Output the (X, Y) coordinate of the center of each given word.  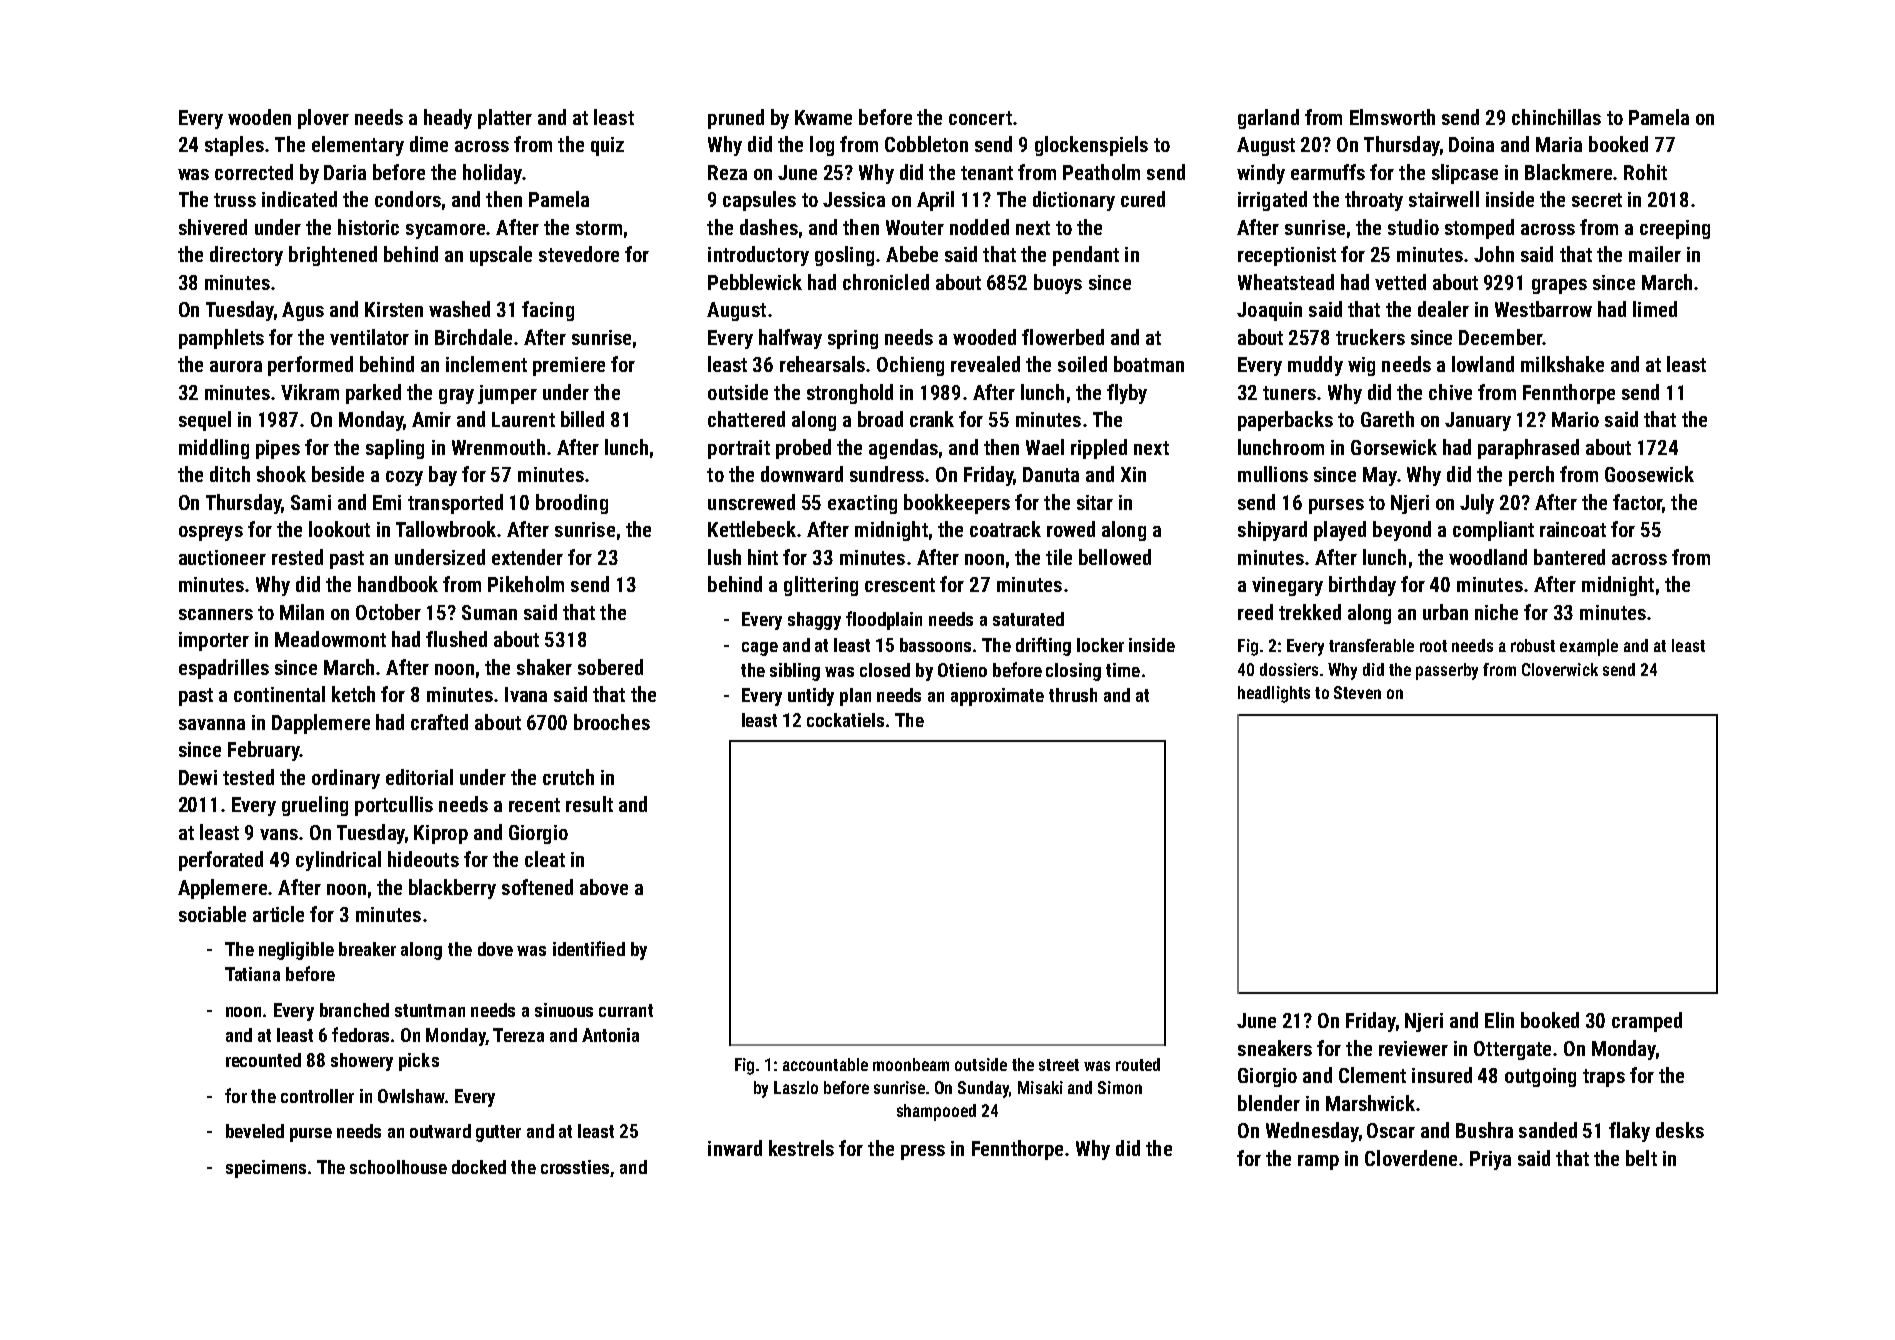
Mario (1575, 419)
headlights (1274, 694)
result (589, 804)
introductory (758, 256)
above (604, 887)
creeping (1675, 229)
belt (1641, 1158)
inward (735, 1148)
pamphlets (221, 339)
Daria (345, 172)
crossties (575, 1167)
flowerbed (1063, 337)
